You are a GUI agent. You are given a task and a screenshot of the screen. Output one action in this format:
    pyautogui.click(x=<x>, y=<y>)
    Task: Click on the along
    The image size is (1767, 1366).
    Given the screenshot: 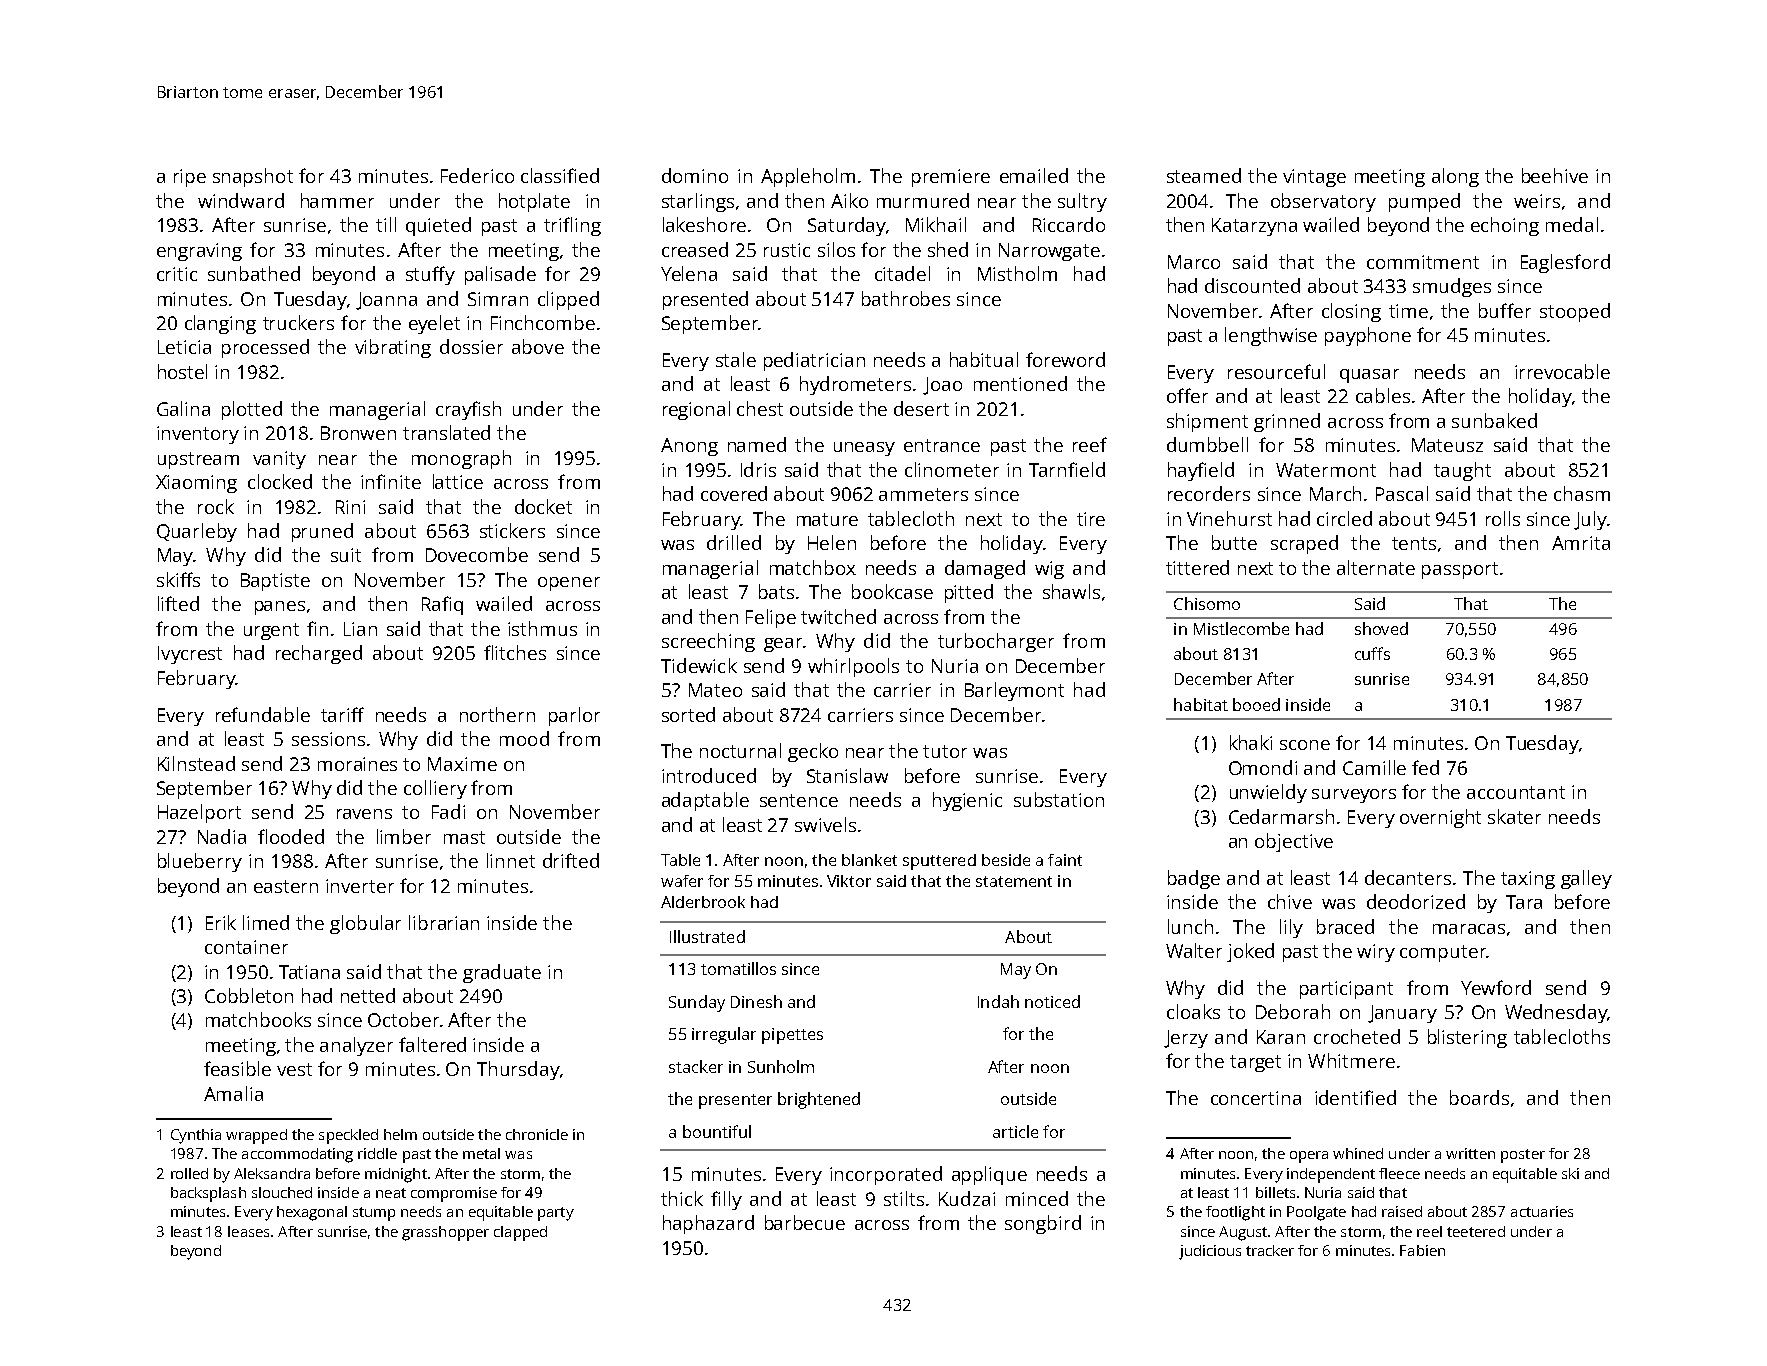 What is the action you would take?
    pyautogui.click(x=1455, y=177)
